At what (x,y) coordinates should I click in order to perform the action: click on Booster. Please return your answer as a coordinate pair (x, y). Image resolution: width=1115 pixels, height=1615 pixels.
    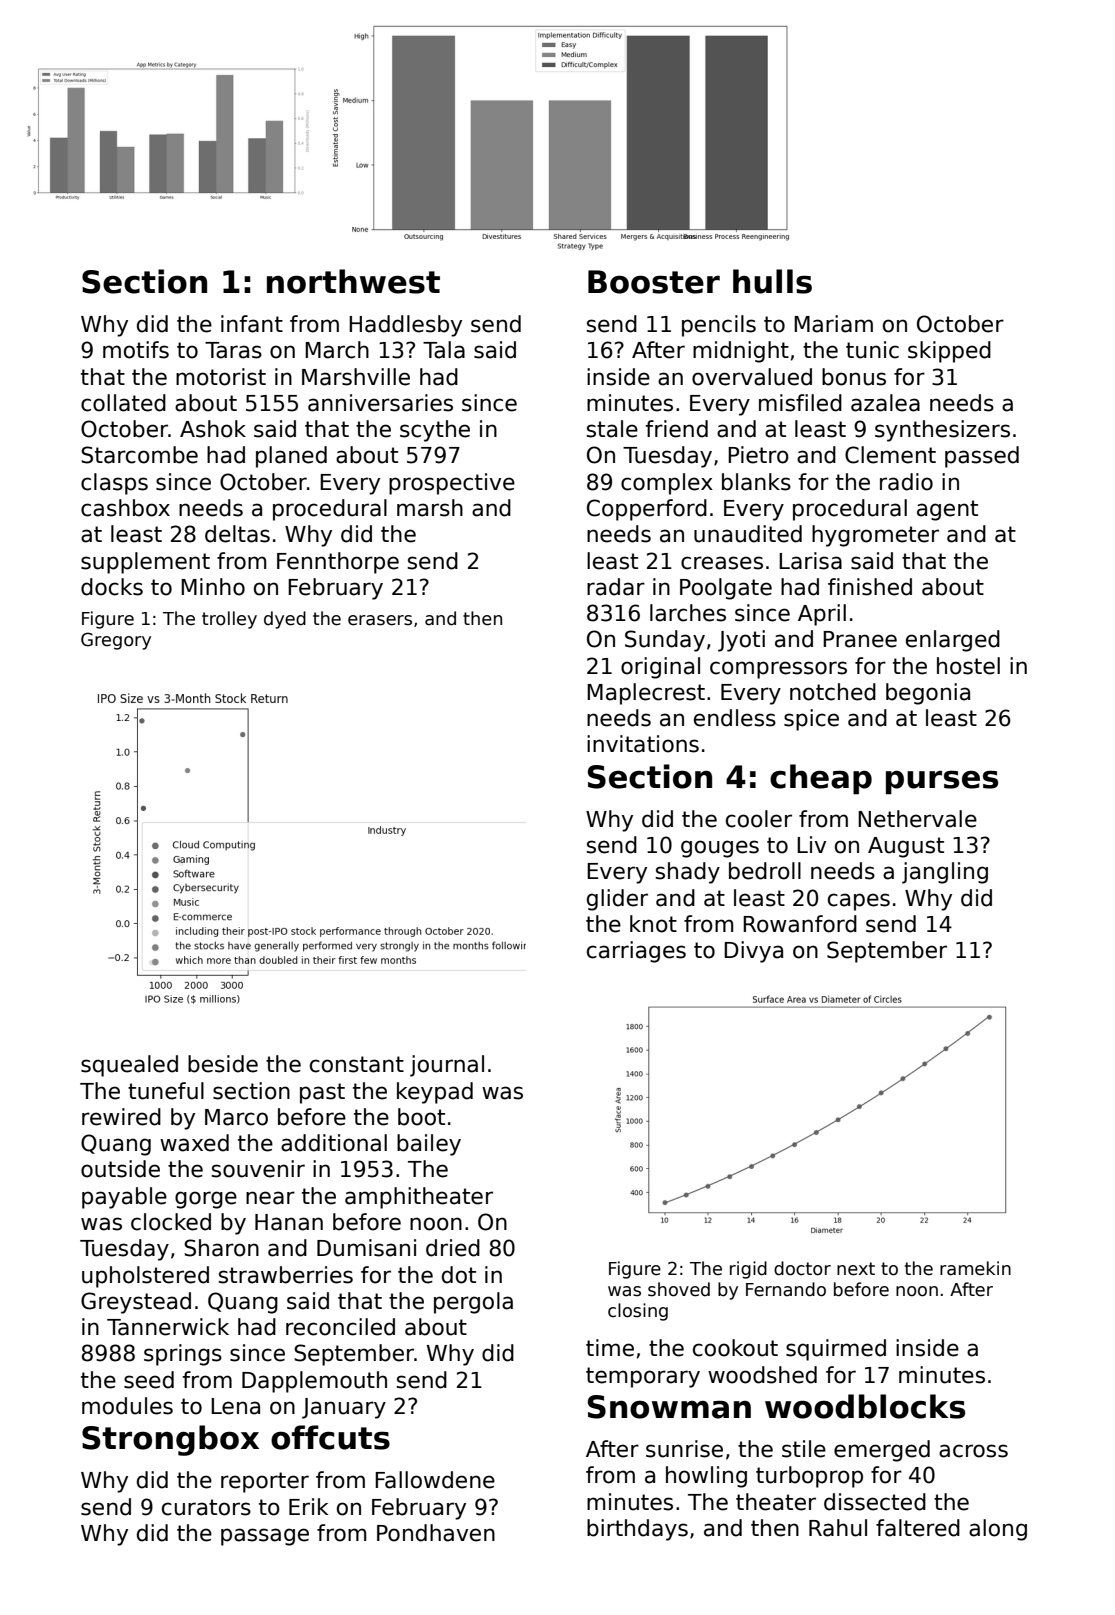
    Looking at the image, I should click on (654, 282).
